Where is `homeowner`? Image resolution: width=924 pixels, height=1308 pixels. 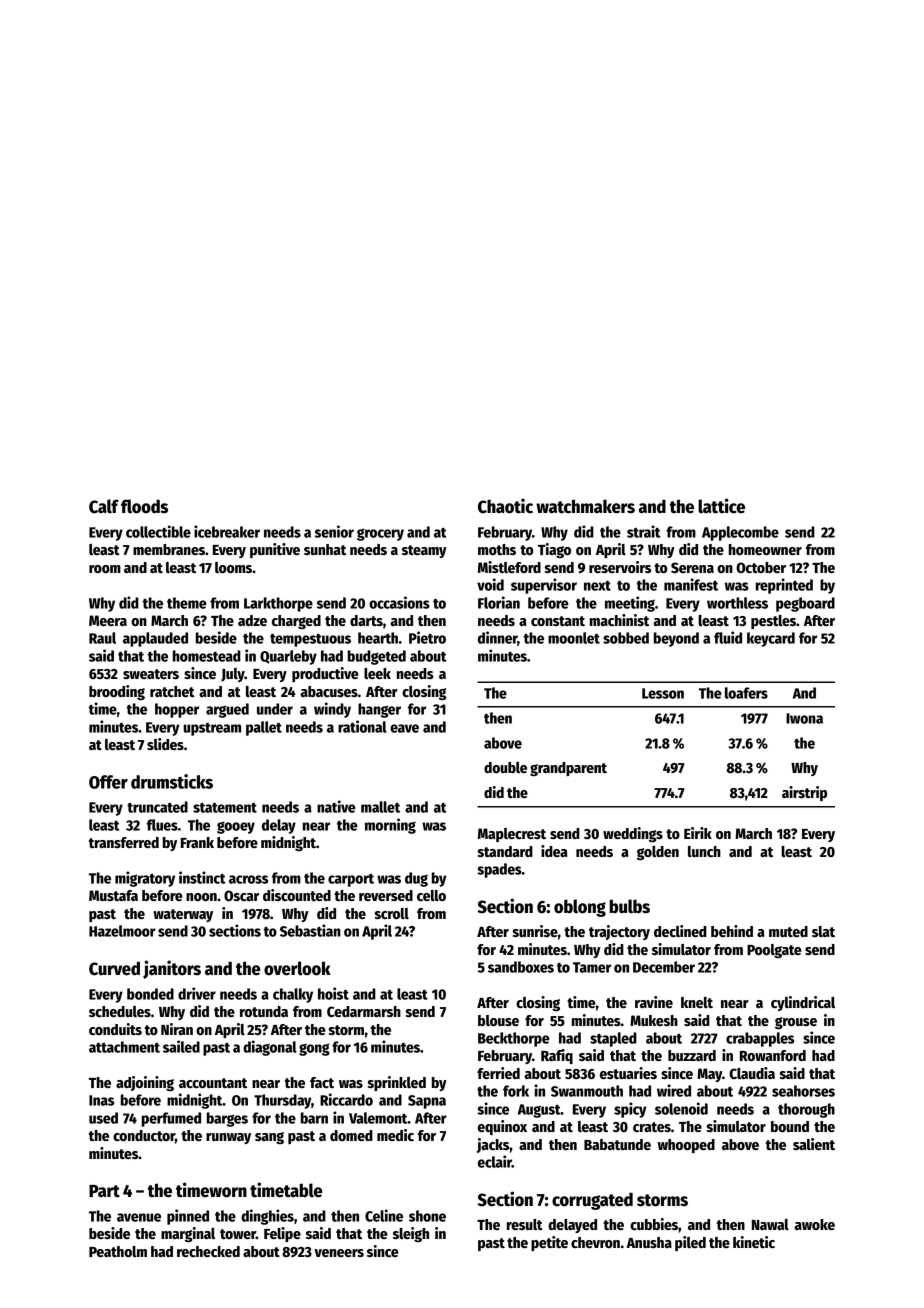 homeowner is located at coordinates (765, 549).
